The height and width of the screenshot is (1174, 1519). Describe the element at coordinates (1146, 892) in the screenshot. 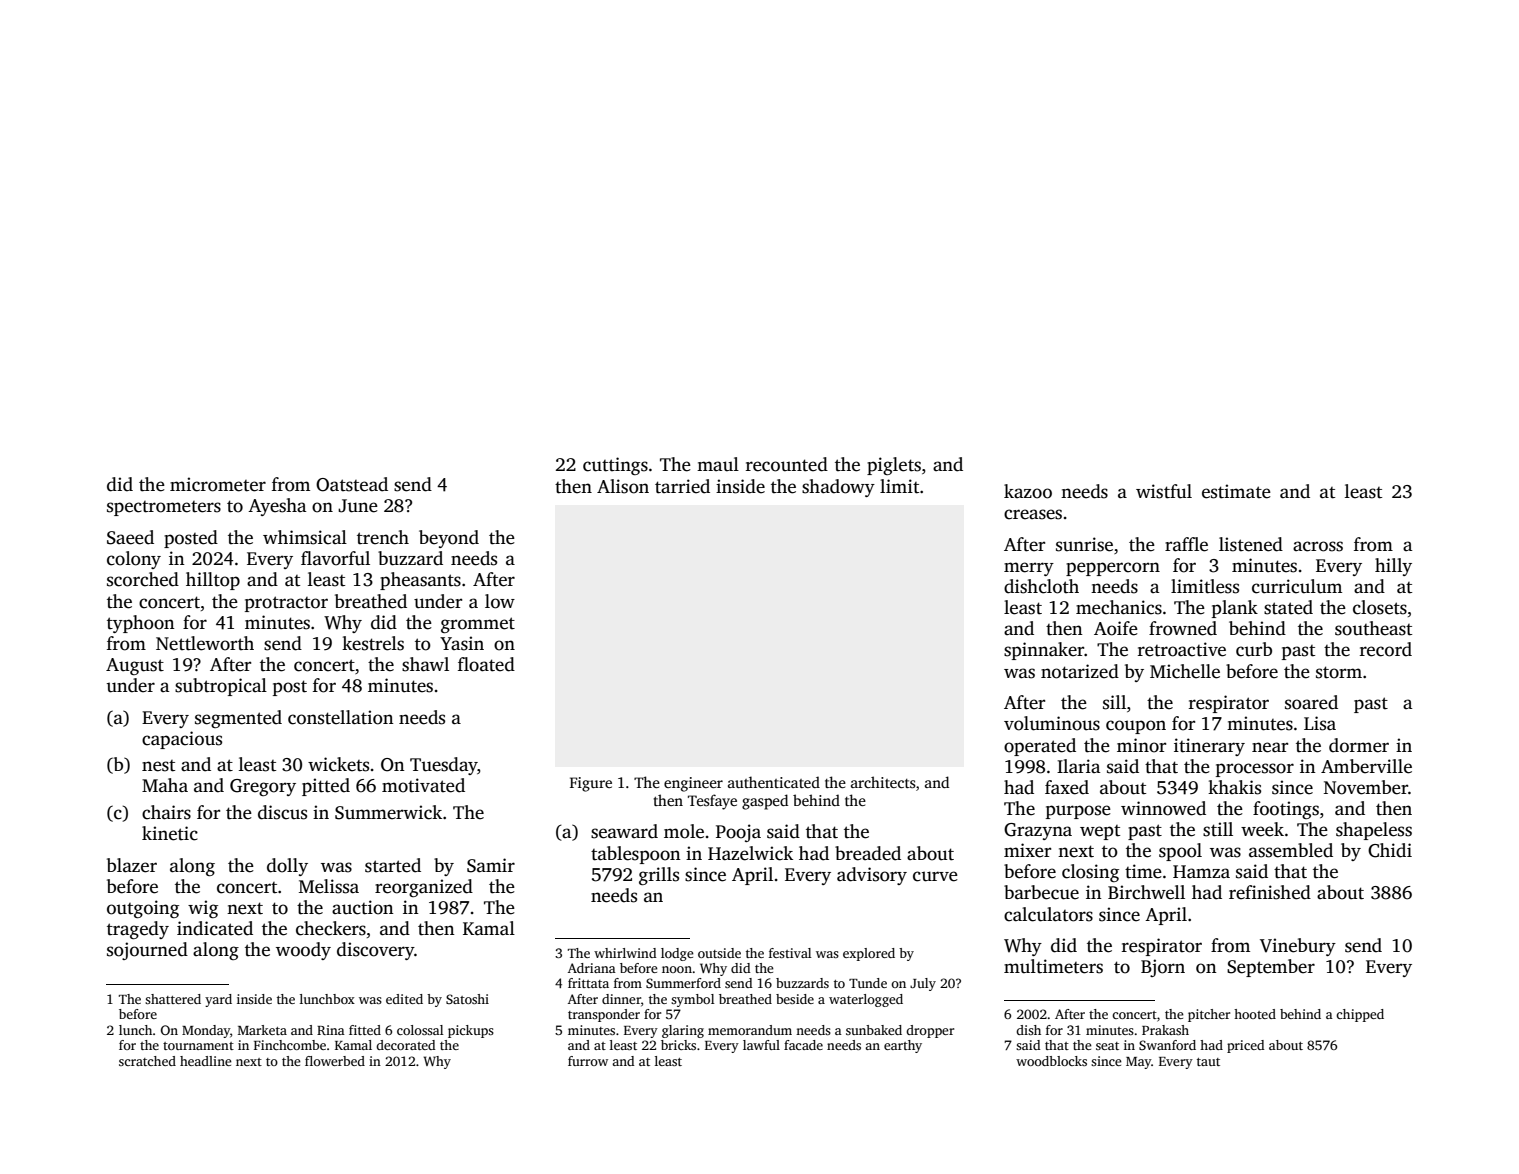

I see `Birchwell` at that location.
